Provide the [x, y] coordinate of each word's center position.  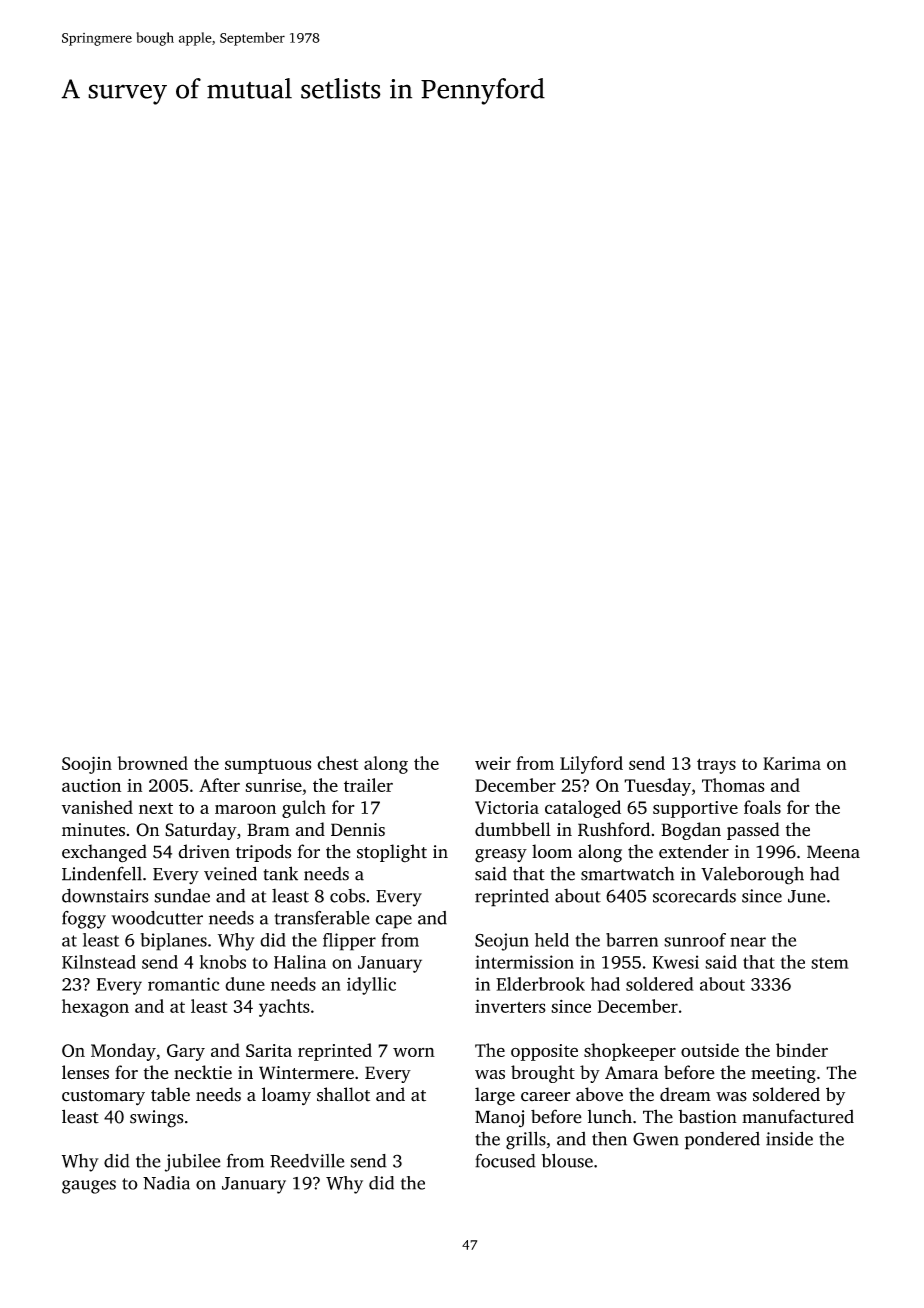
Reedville [307, 1160]
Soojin [87, 765]
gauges [89, 1187]
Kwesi [676, 962]
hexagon [95, 1008]
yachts [284, 1008]
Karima [792, 763]
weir [493, 763]
